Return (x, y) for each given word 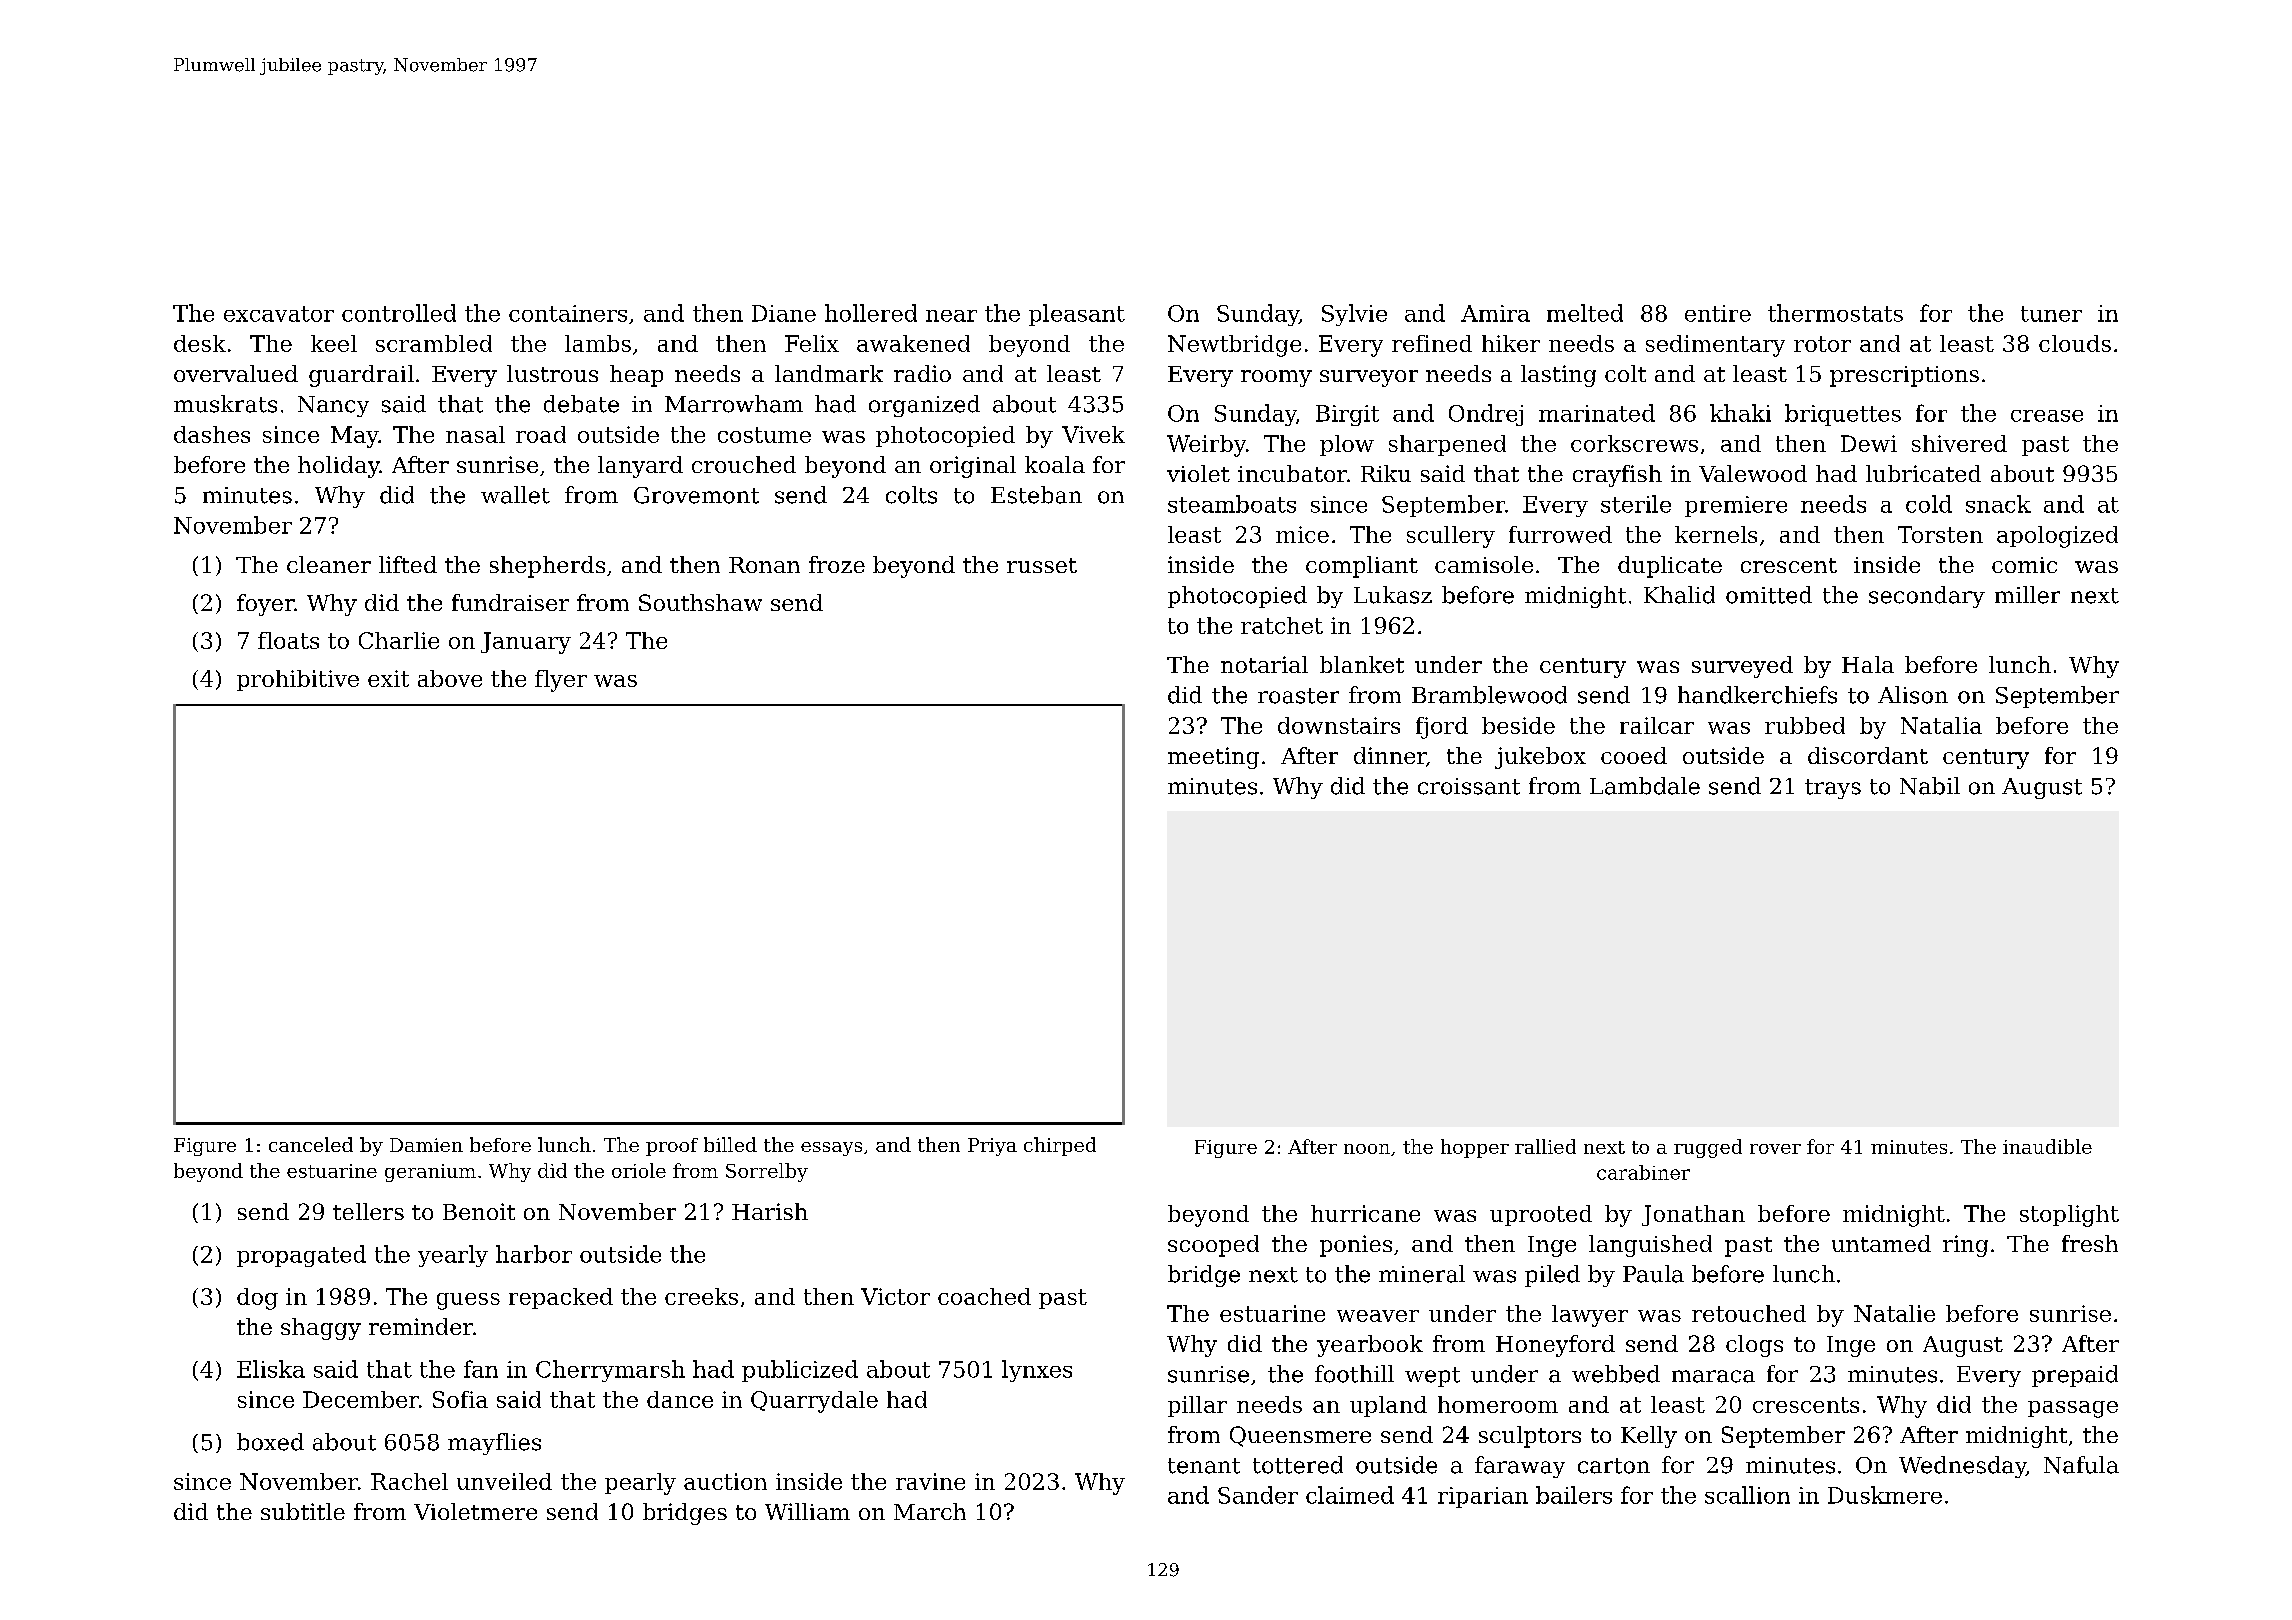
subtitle (303, 1511)
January (526, 643)
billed (730, 1144)
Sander (1258, 1495)
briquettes (1843, 415)
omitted (1769, 595)
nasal (475, 434)
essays (831, 1149)
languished (1650, 1246)
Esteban (1036, 495)
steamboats (1232, 504)
